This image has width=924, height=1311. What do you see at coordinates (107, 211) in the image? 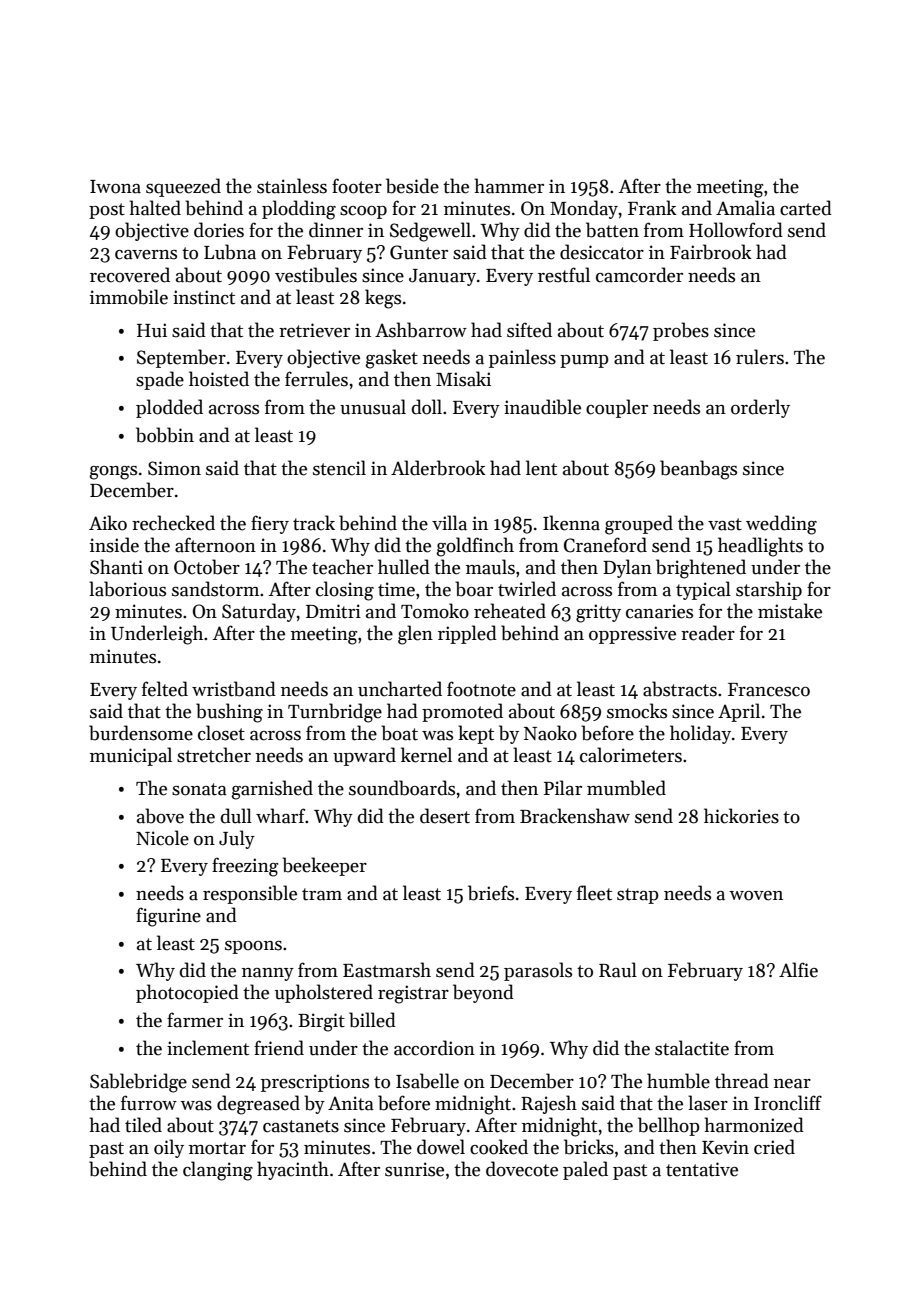
I see `post` at bounding box center [107, 211].
